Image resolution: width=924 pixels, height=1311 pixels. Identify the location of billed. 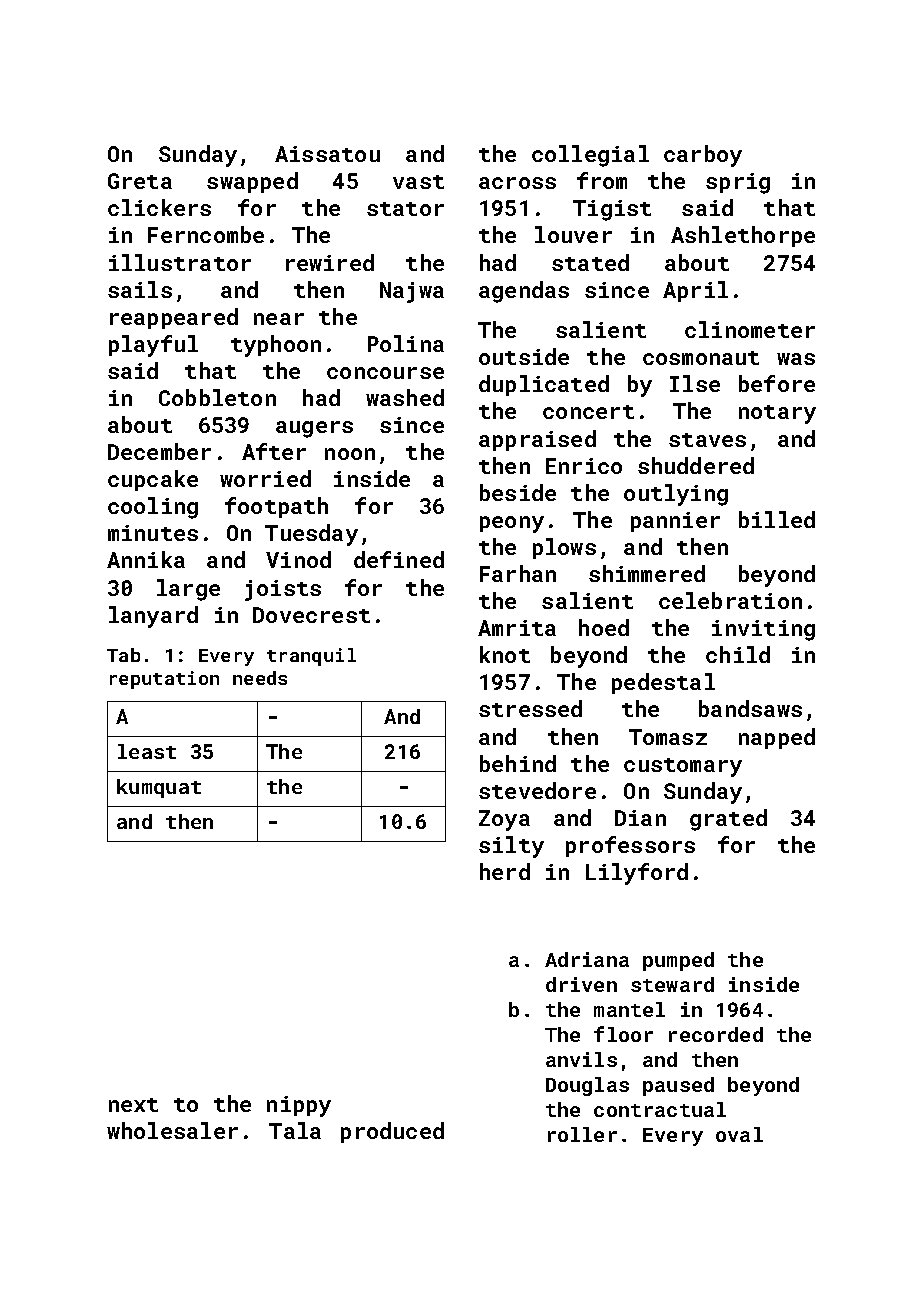
(777, 519).
